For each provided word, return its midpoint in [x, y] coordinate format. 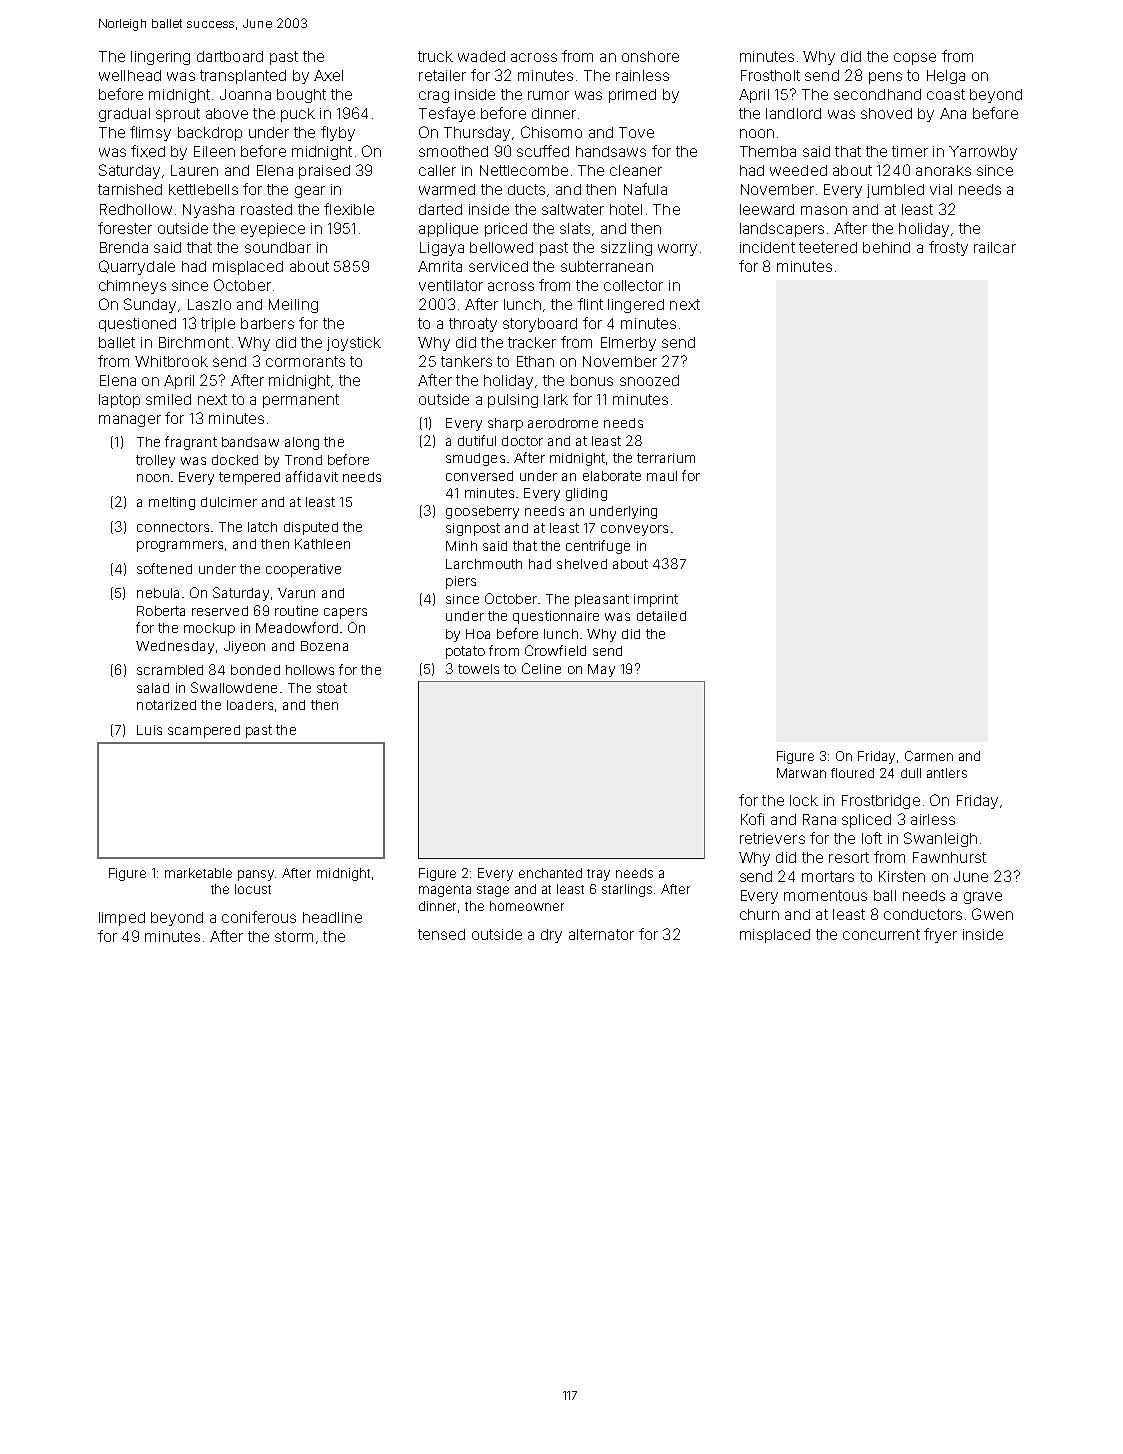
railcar [995, 247]
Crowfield [555, 650]
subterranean [607, 266]
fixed [148, 151]
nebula [158, 593]
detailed [661, 616]
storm [294, 936]
